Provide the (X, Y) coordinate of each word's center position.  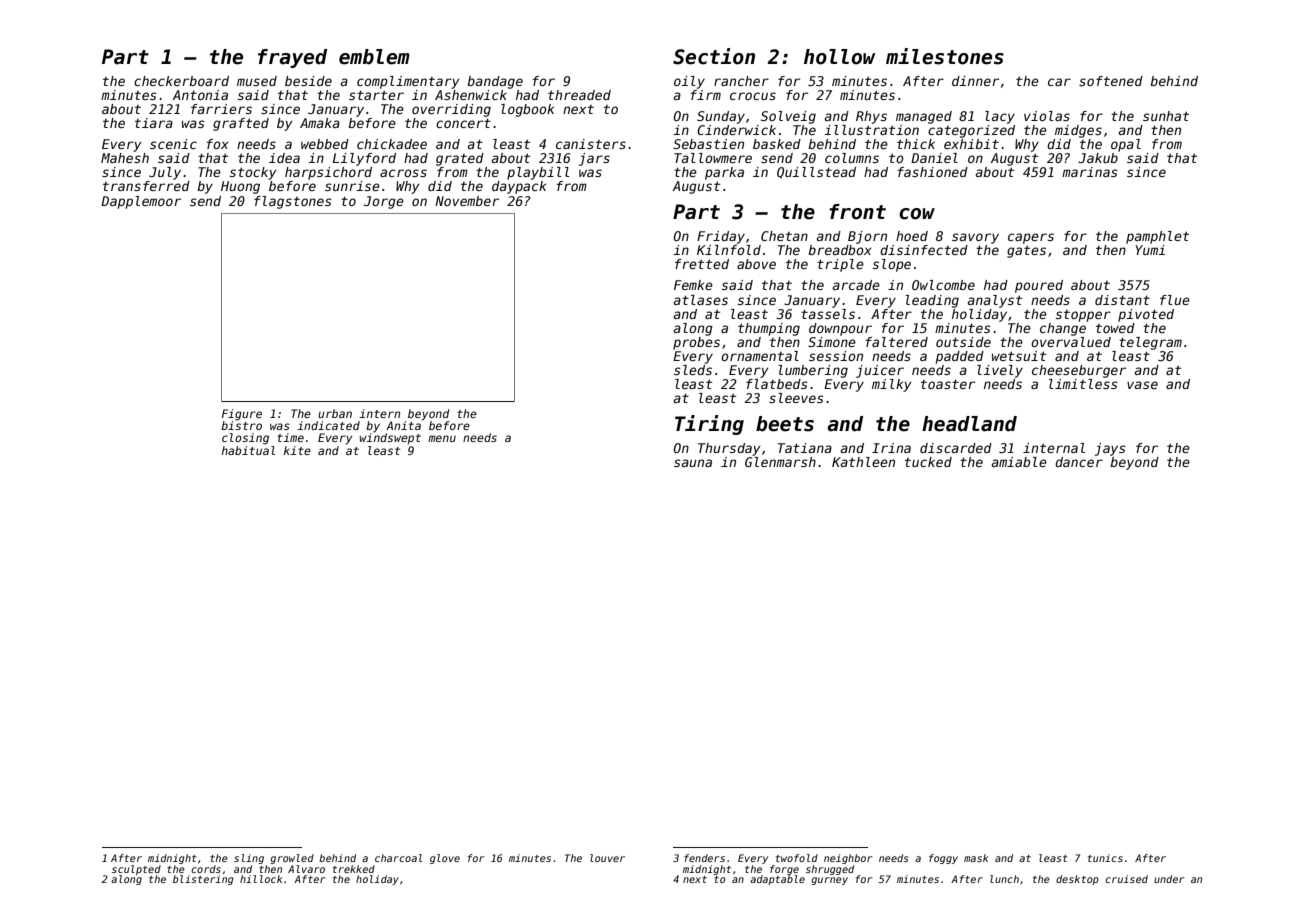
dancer (1079, 462)
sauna (693, 463)
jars (594, 159)
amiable (1019, 462)
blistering (203, 880)
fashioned (933, 172)
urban (335, 413)
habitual (248, 450)
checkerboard (181, 81)
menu (442, 438)
